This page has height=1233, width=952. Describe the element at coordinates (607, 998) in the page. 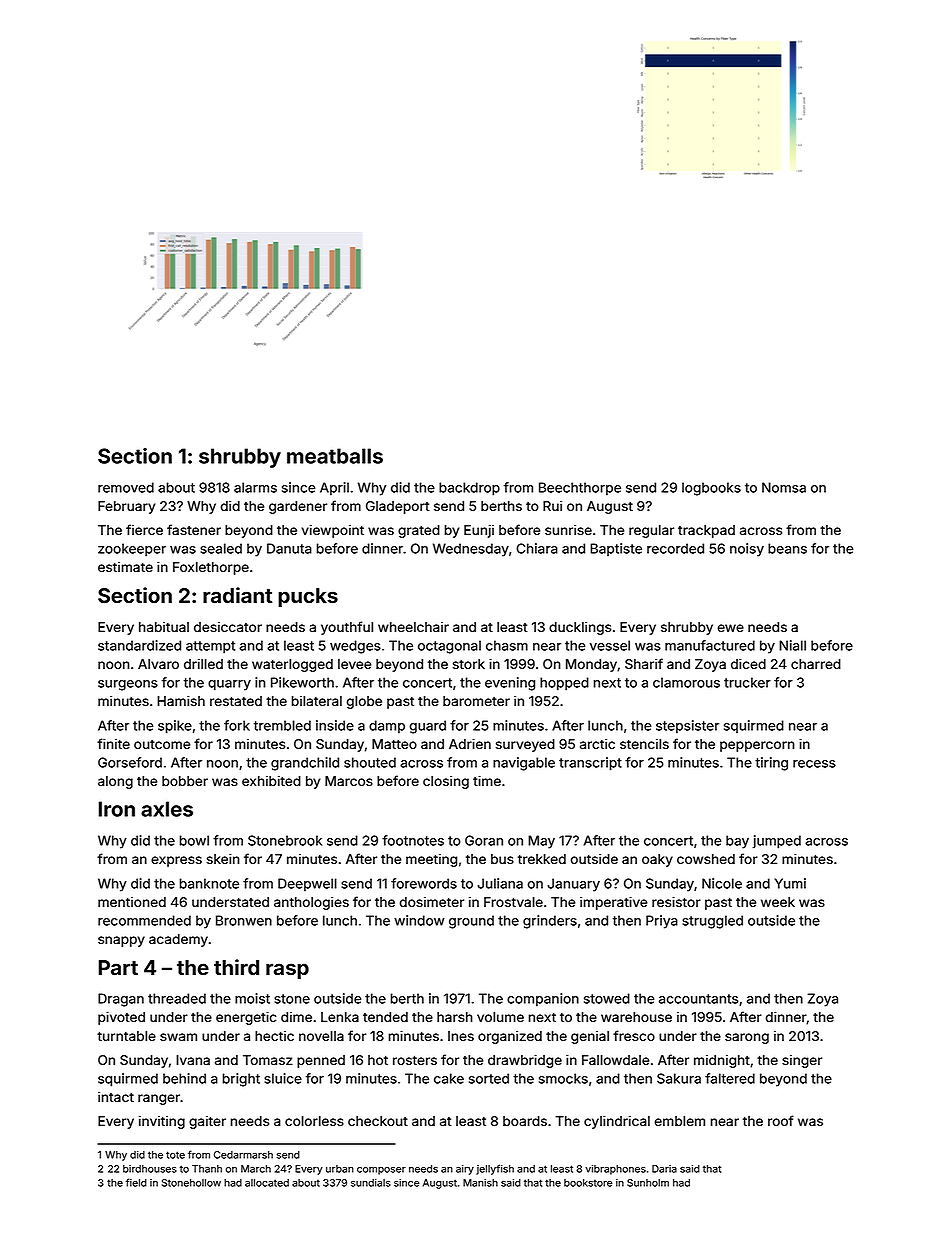

I see `stowed` at that location.
